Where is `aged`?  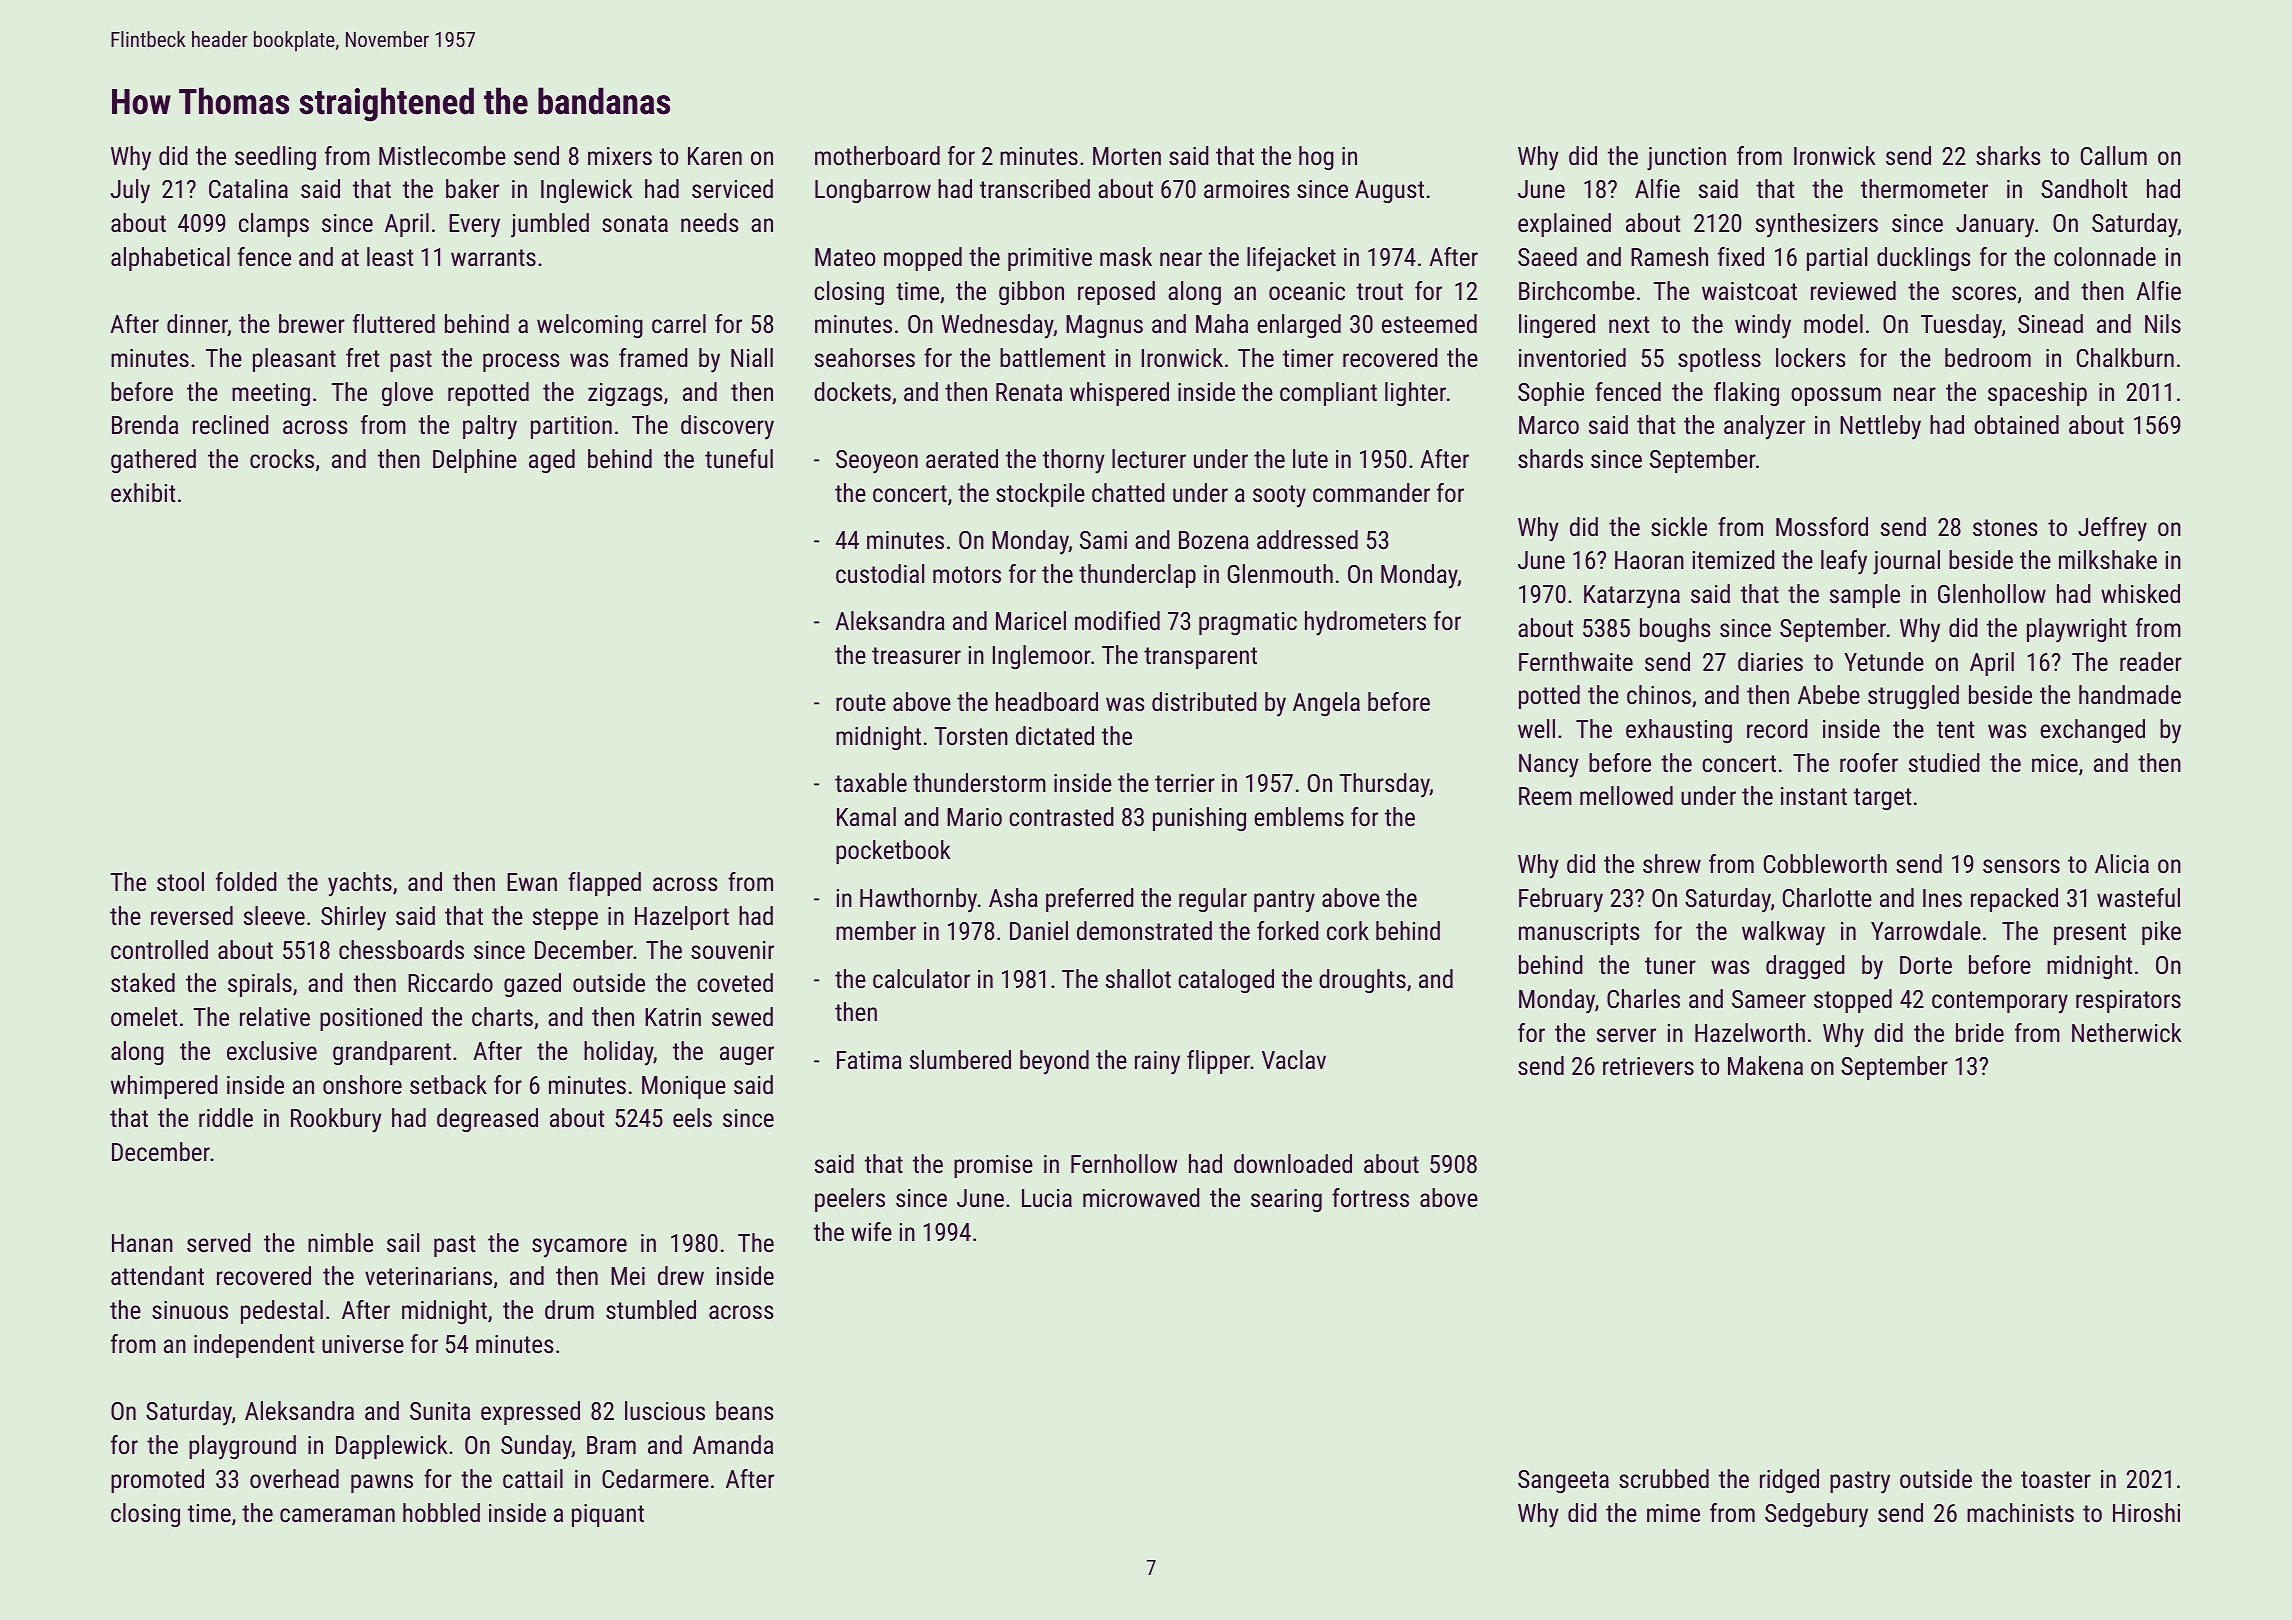 aged is located at coordinates (552, 461).
